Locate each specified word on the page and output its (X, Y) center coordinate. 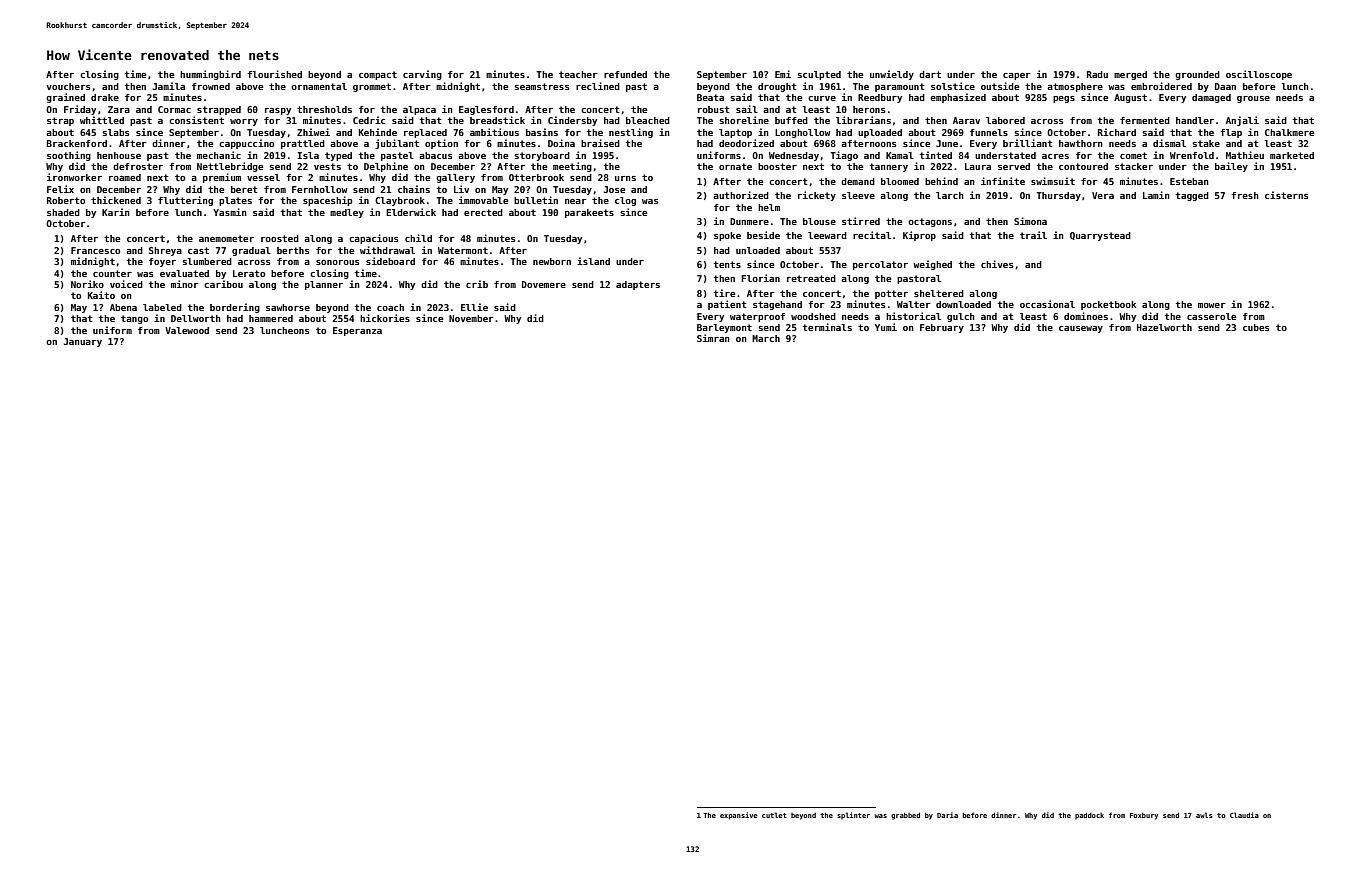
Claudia (1244, 815)
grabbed (905, 816)
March (766, 338)
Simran (713, 338)
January (83, 342)
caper (1017, 76)
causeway (1081, 329)
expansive (739, 816)
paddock (1089, 815)
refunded (625, 74)
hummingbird (210, 75)
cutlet (774, 815)
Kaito (101, 295)
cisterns (1286, 195)
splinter (853, 815)
